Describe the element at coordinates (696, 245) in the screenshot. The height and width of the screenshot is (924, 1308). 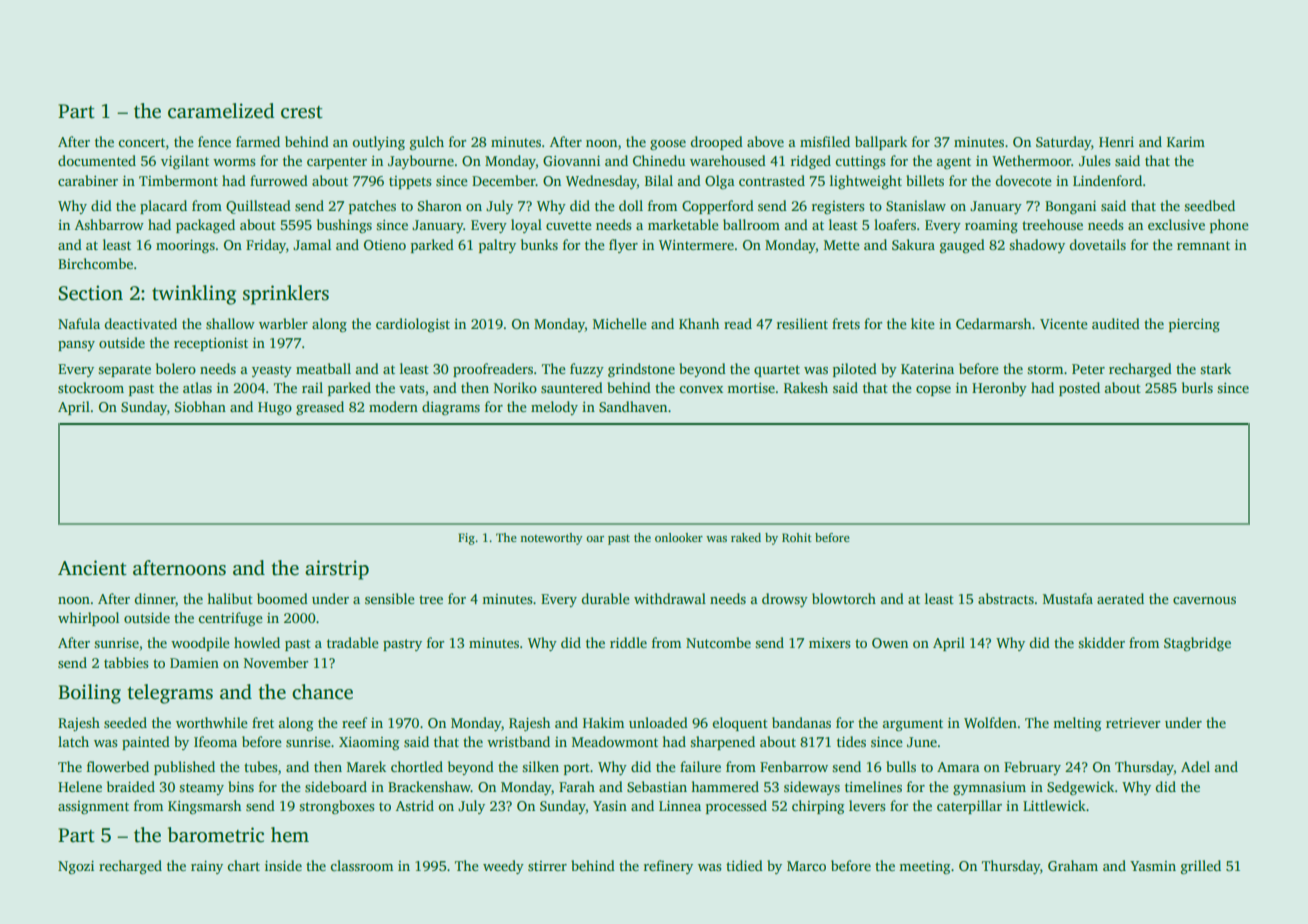
I see `Wintermere` at that location.
